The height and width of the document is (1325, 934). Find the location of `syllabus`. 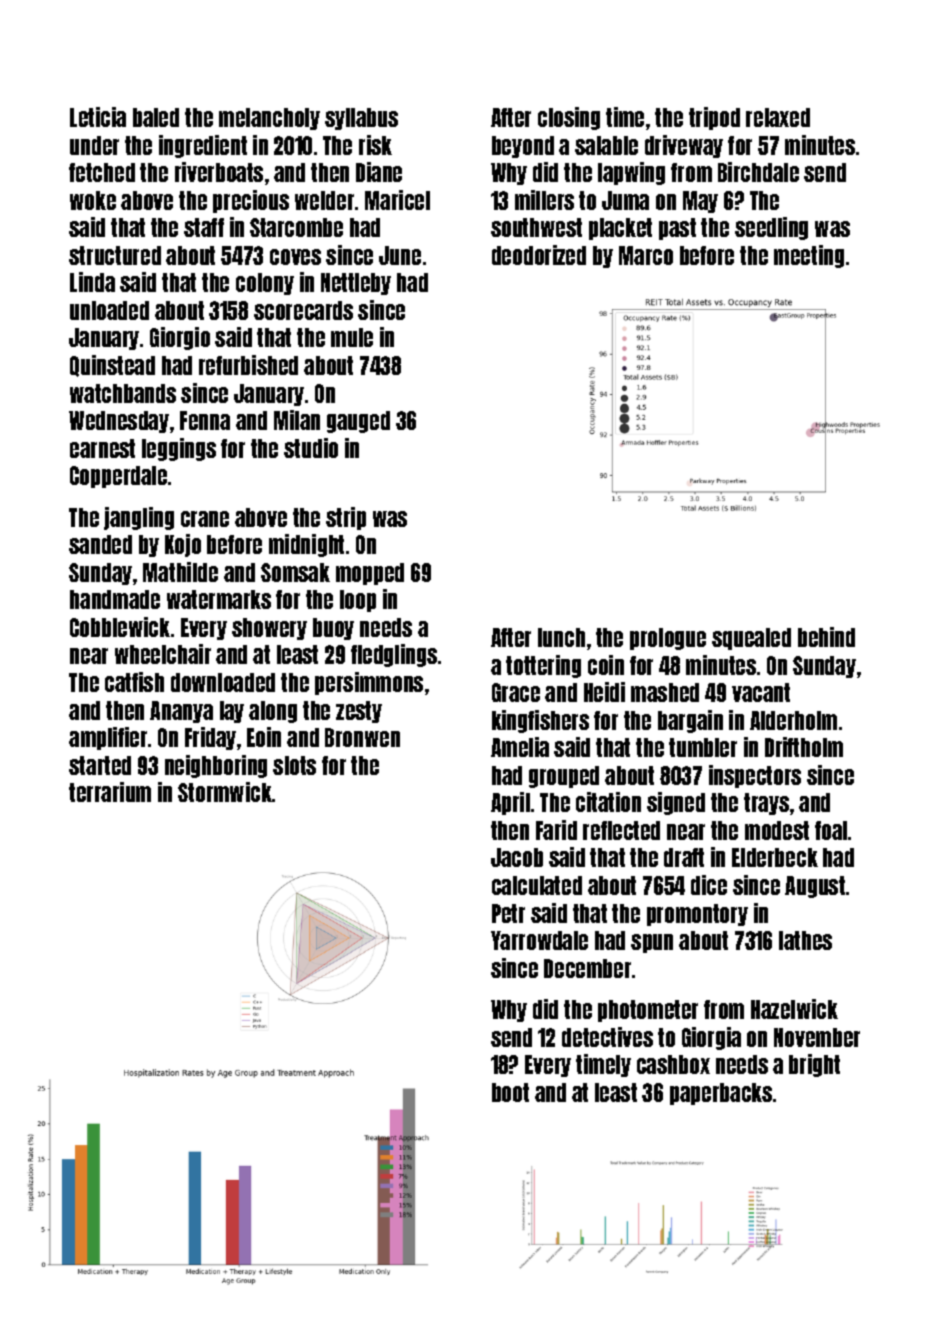

syllabus is located at coordinates (361, 119).
